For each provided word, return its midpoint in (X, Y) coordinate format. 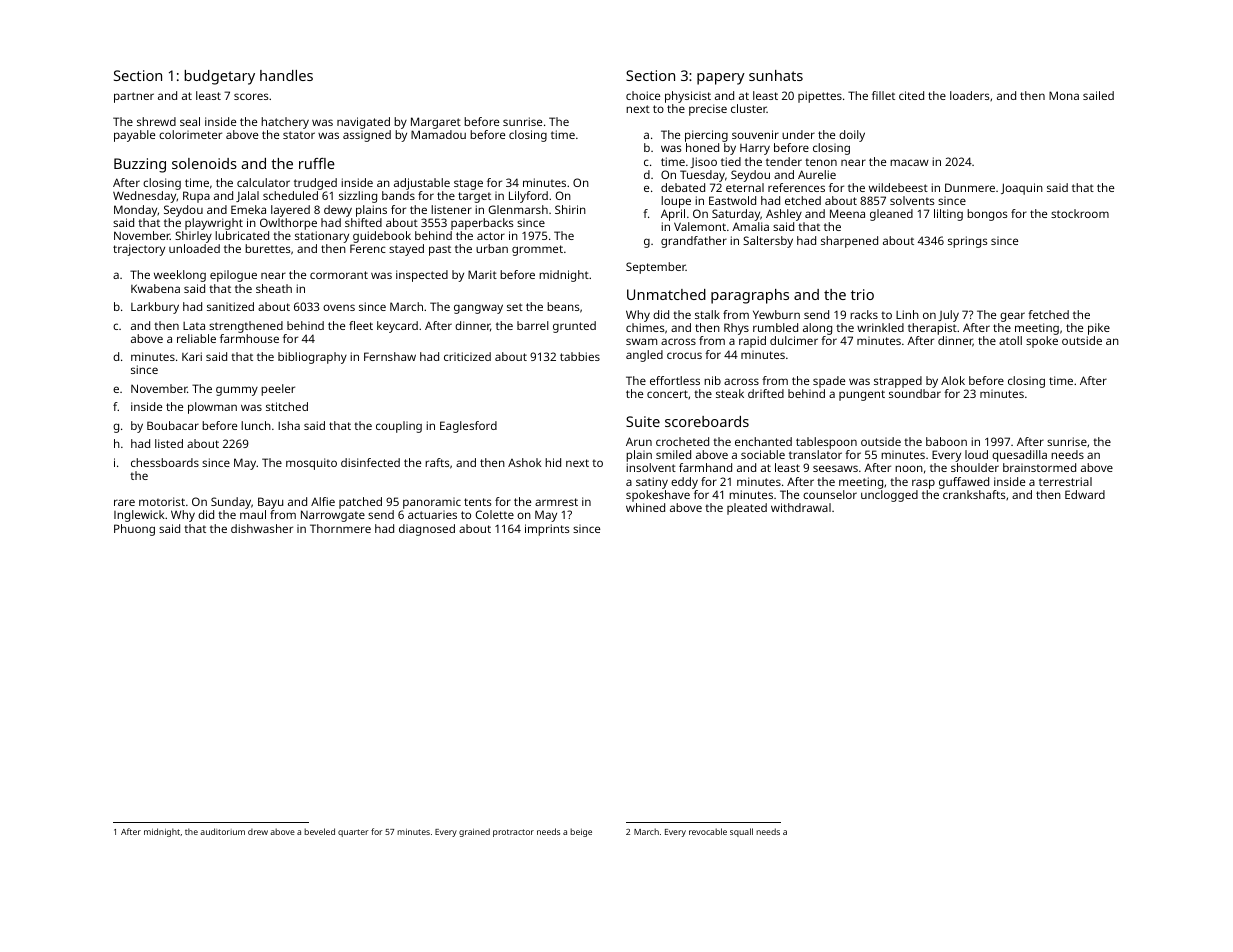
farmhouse (249, 338)
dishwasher (262, 528)
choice (643, 95)
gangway (478, 309)
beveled (319, 831)
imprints (547, 530)
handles (286, 75)
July (948, 316)
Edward (1085, 494)
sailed (1098, 95)
